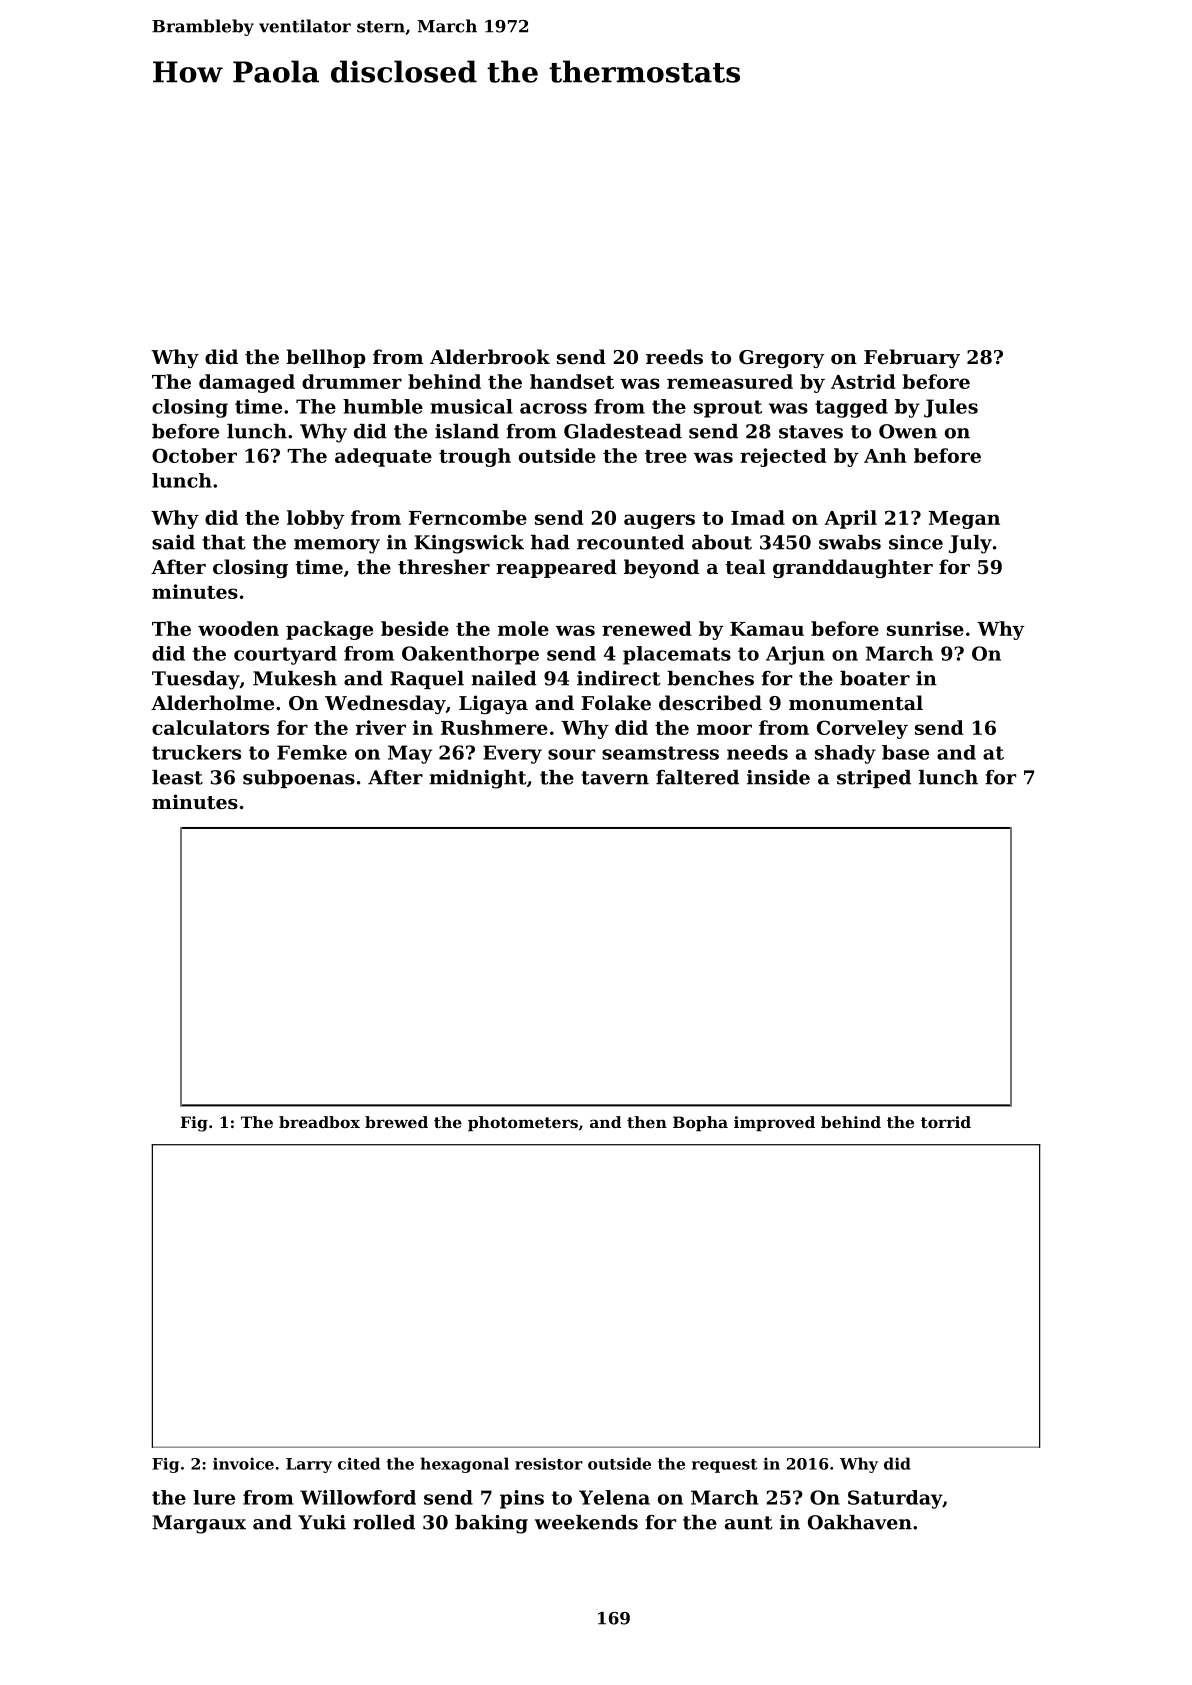  I want to click on Megan, so click(964, 520).
